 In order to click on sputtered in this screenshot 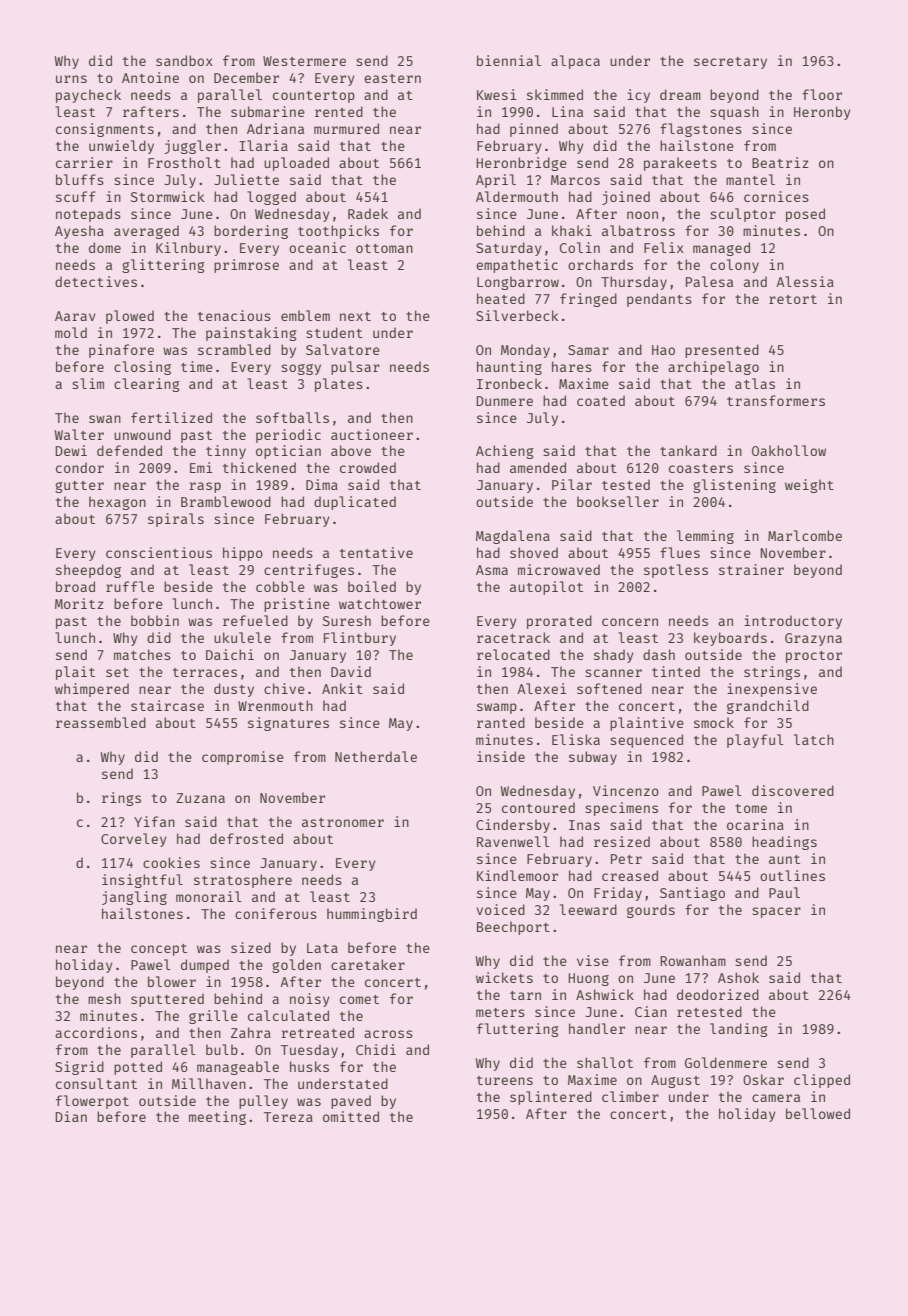, I will do `click(167, 1000)`.
